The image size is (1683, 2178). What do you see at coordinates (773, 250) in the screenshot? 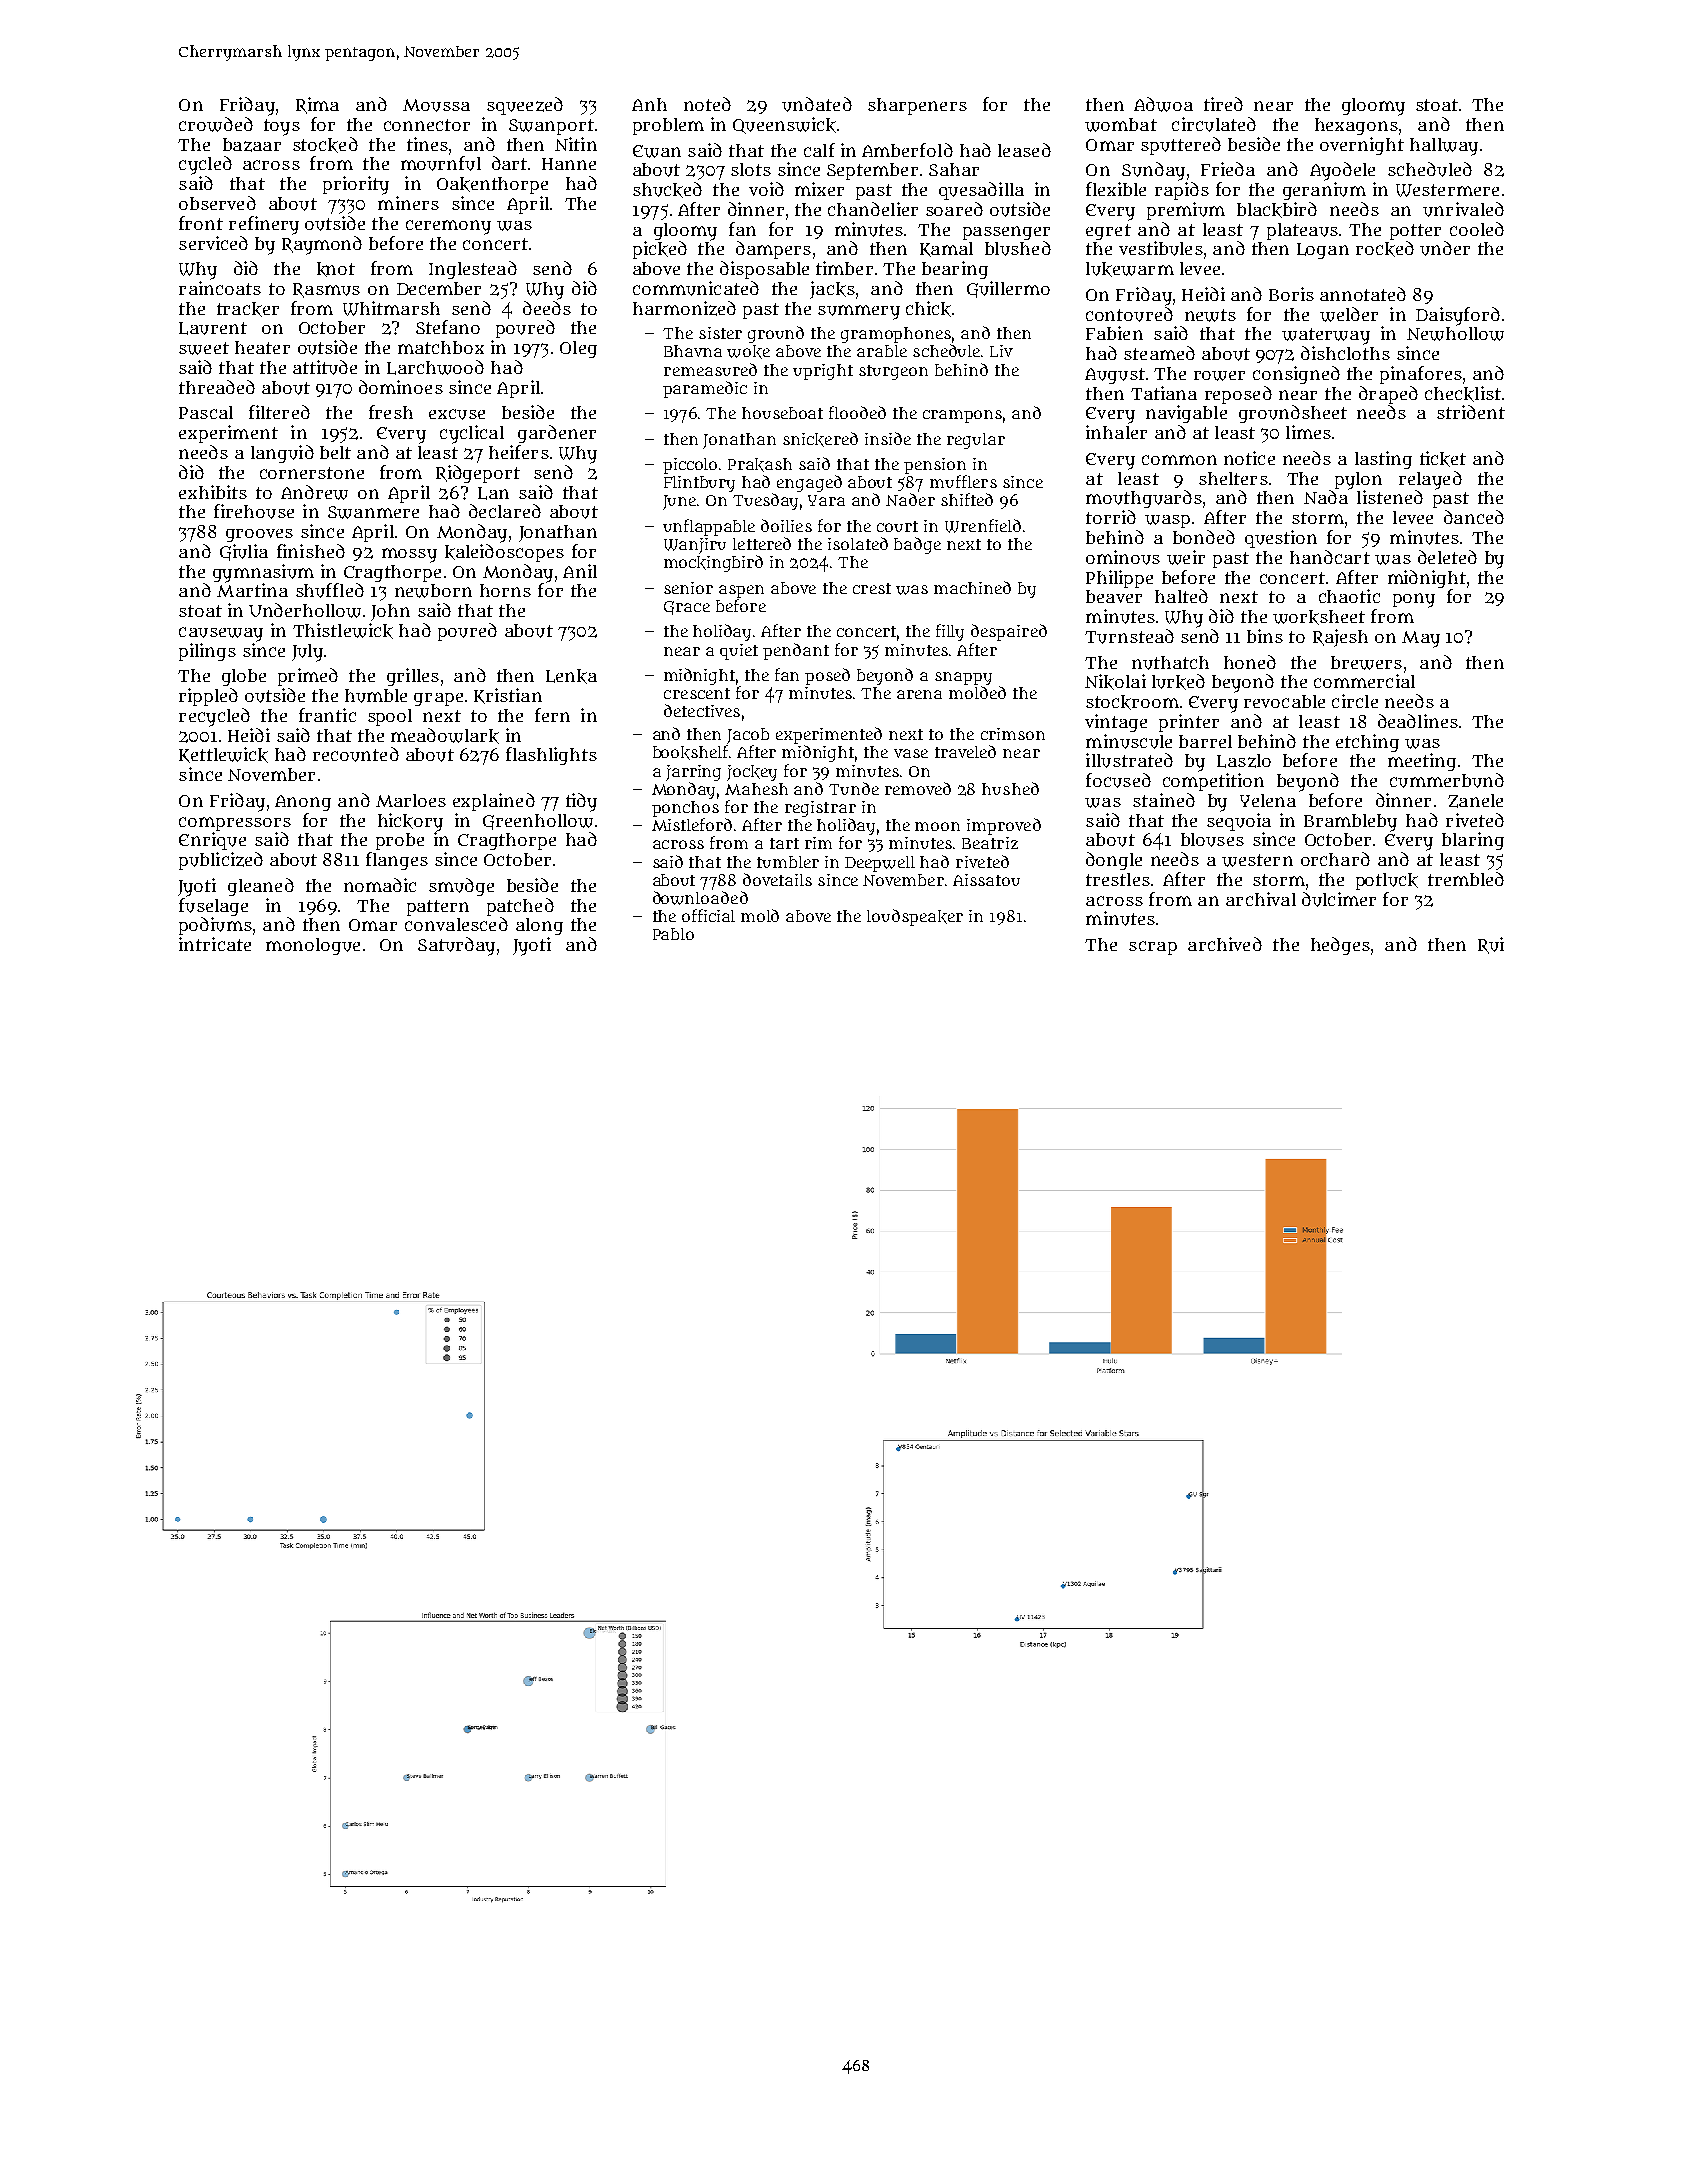
I see `dampers` at bounding box center [773, 250].
